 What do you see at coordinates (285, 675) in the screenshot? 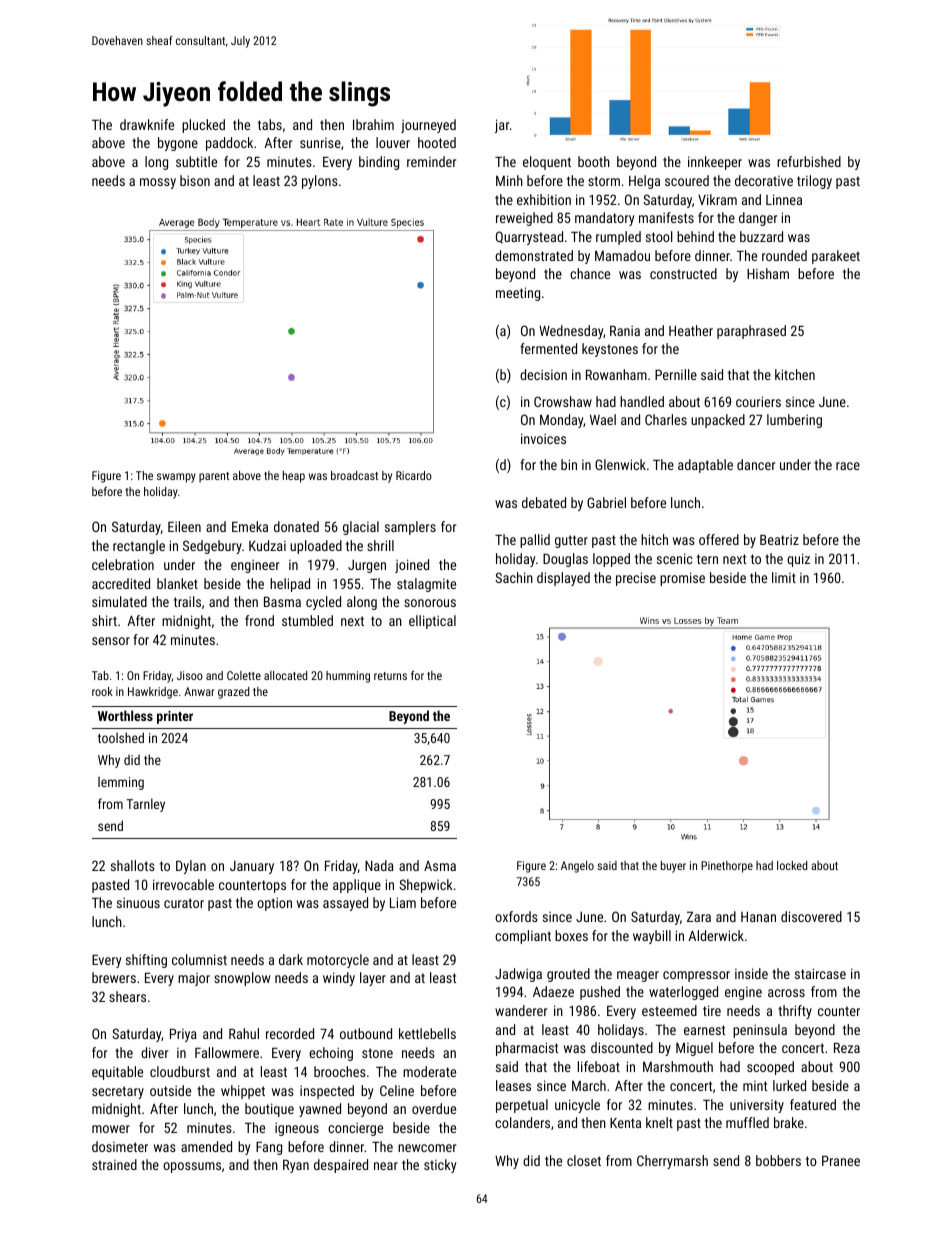
I see `allocated` at bounding box center [285, 675].
